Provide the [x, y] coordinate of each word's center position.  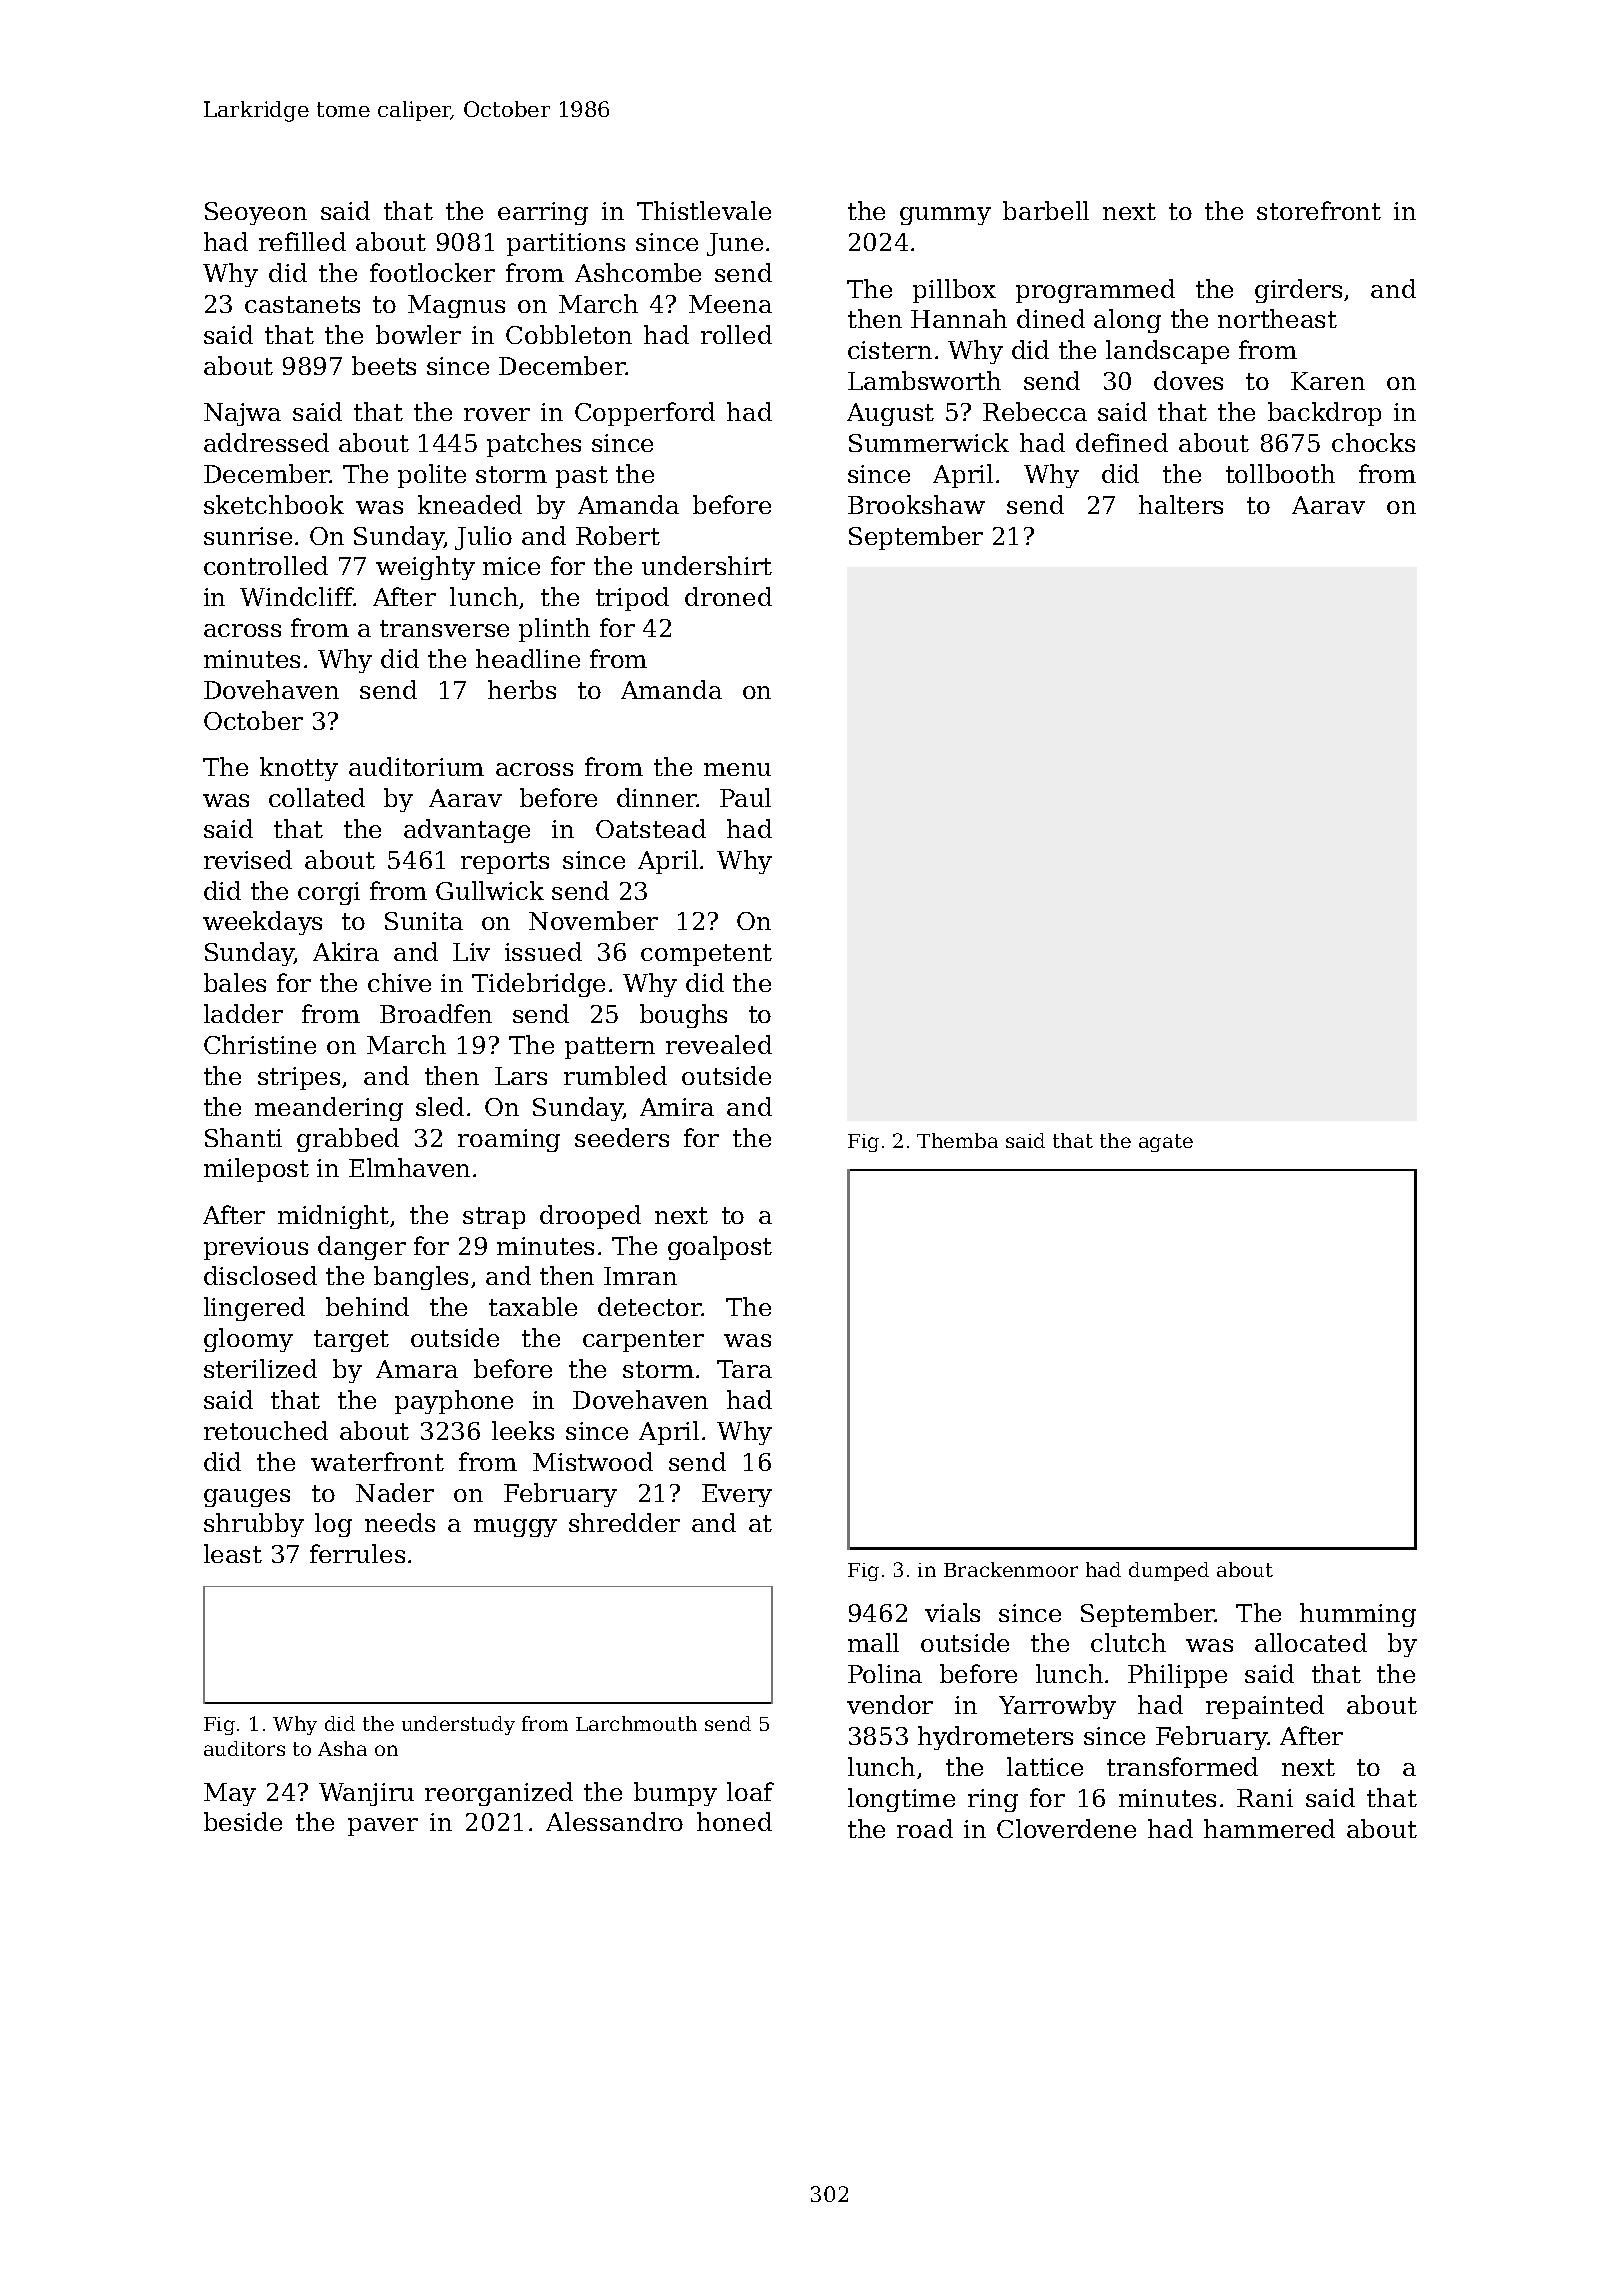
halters [1181, 504]
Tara [744, 1369]
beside [243, 1821]
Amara [417, 1369]
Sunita [424, 921]
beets [384, 365]
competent [706, 955]
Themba [957, 1140]
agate [1166, 1143]
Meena [730, 304]
